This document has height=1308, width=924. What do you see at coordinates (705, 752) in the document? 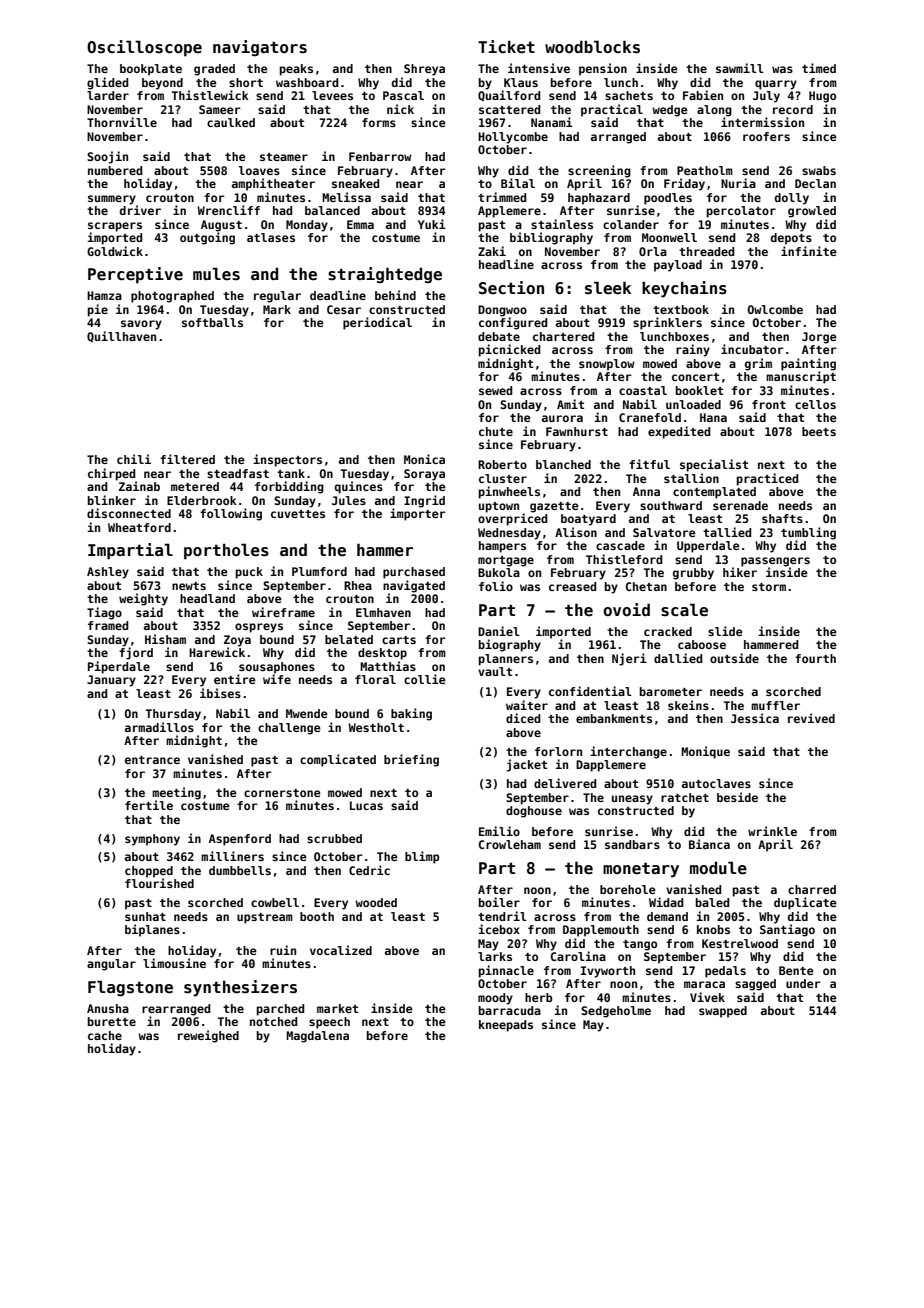
I see `Monique` at bounding box center [705, 752].
